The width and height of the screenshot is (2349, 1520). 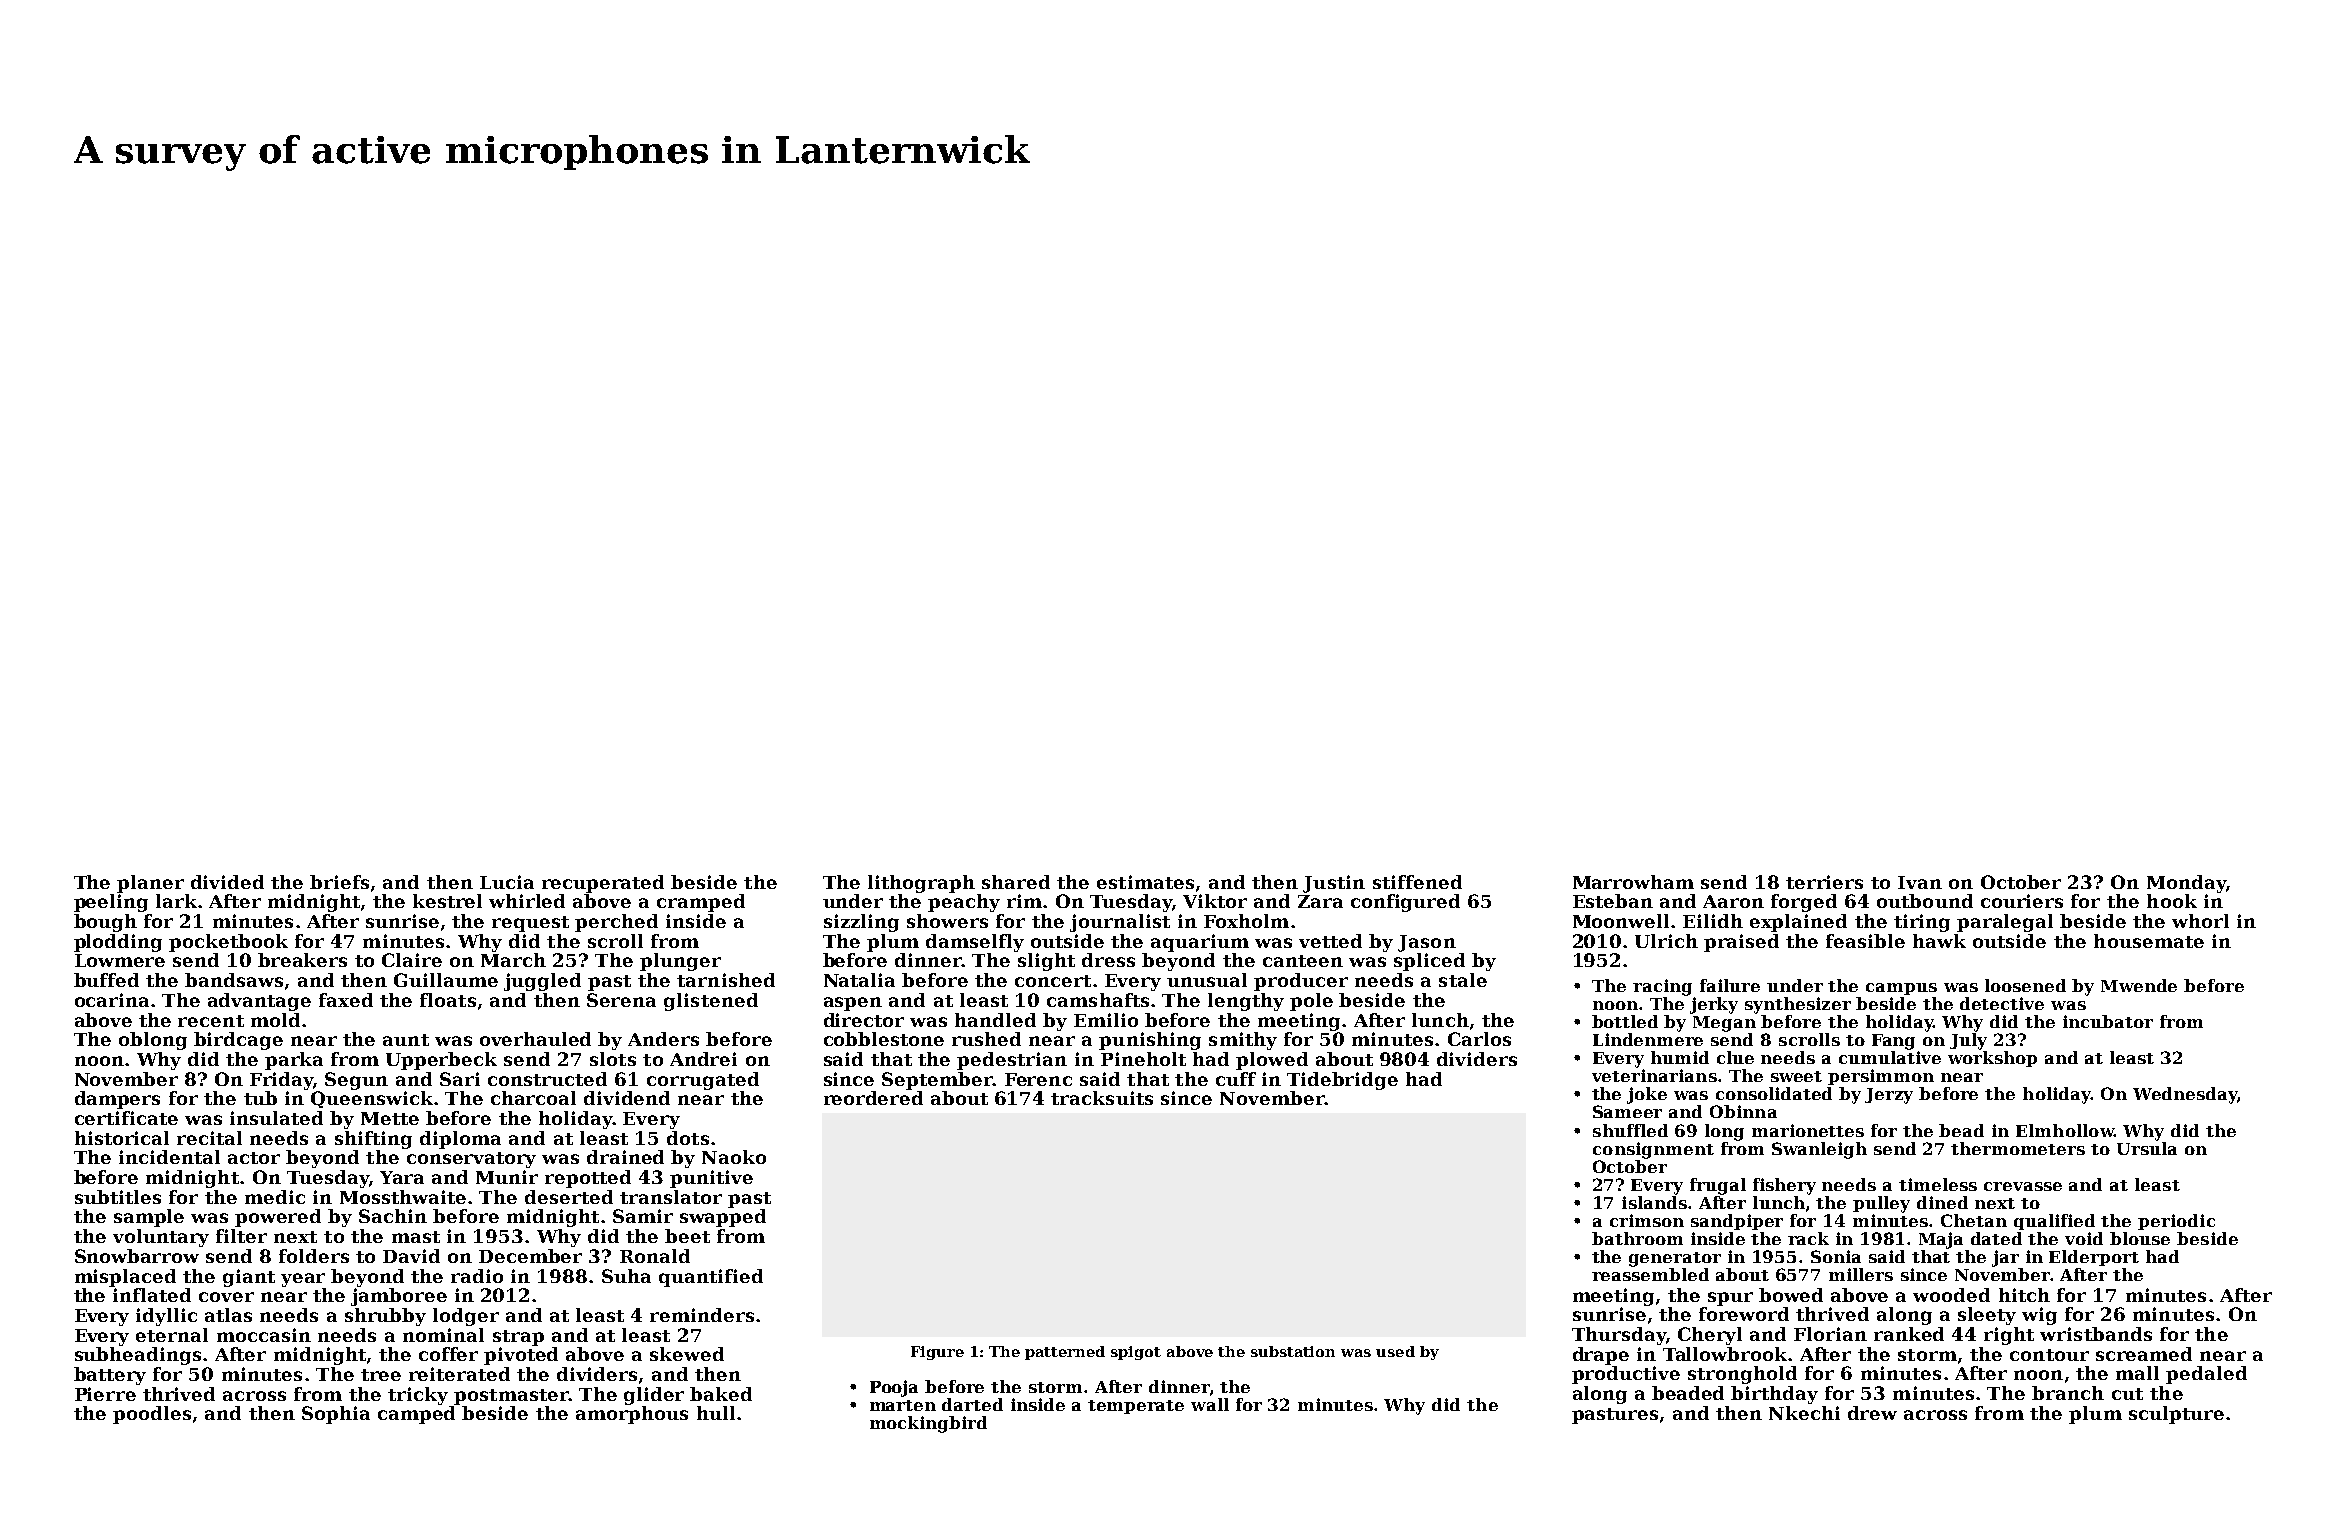 What do you see at coordinates (227, 882) in the screenshot?
I see `divided` at bounding box center [227, 882].
